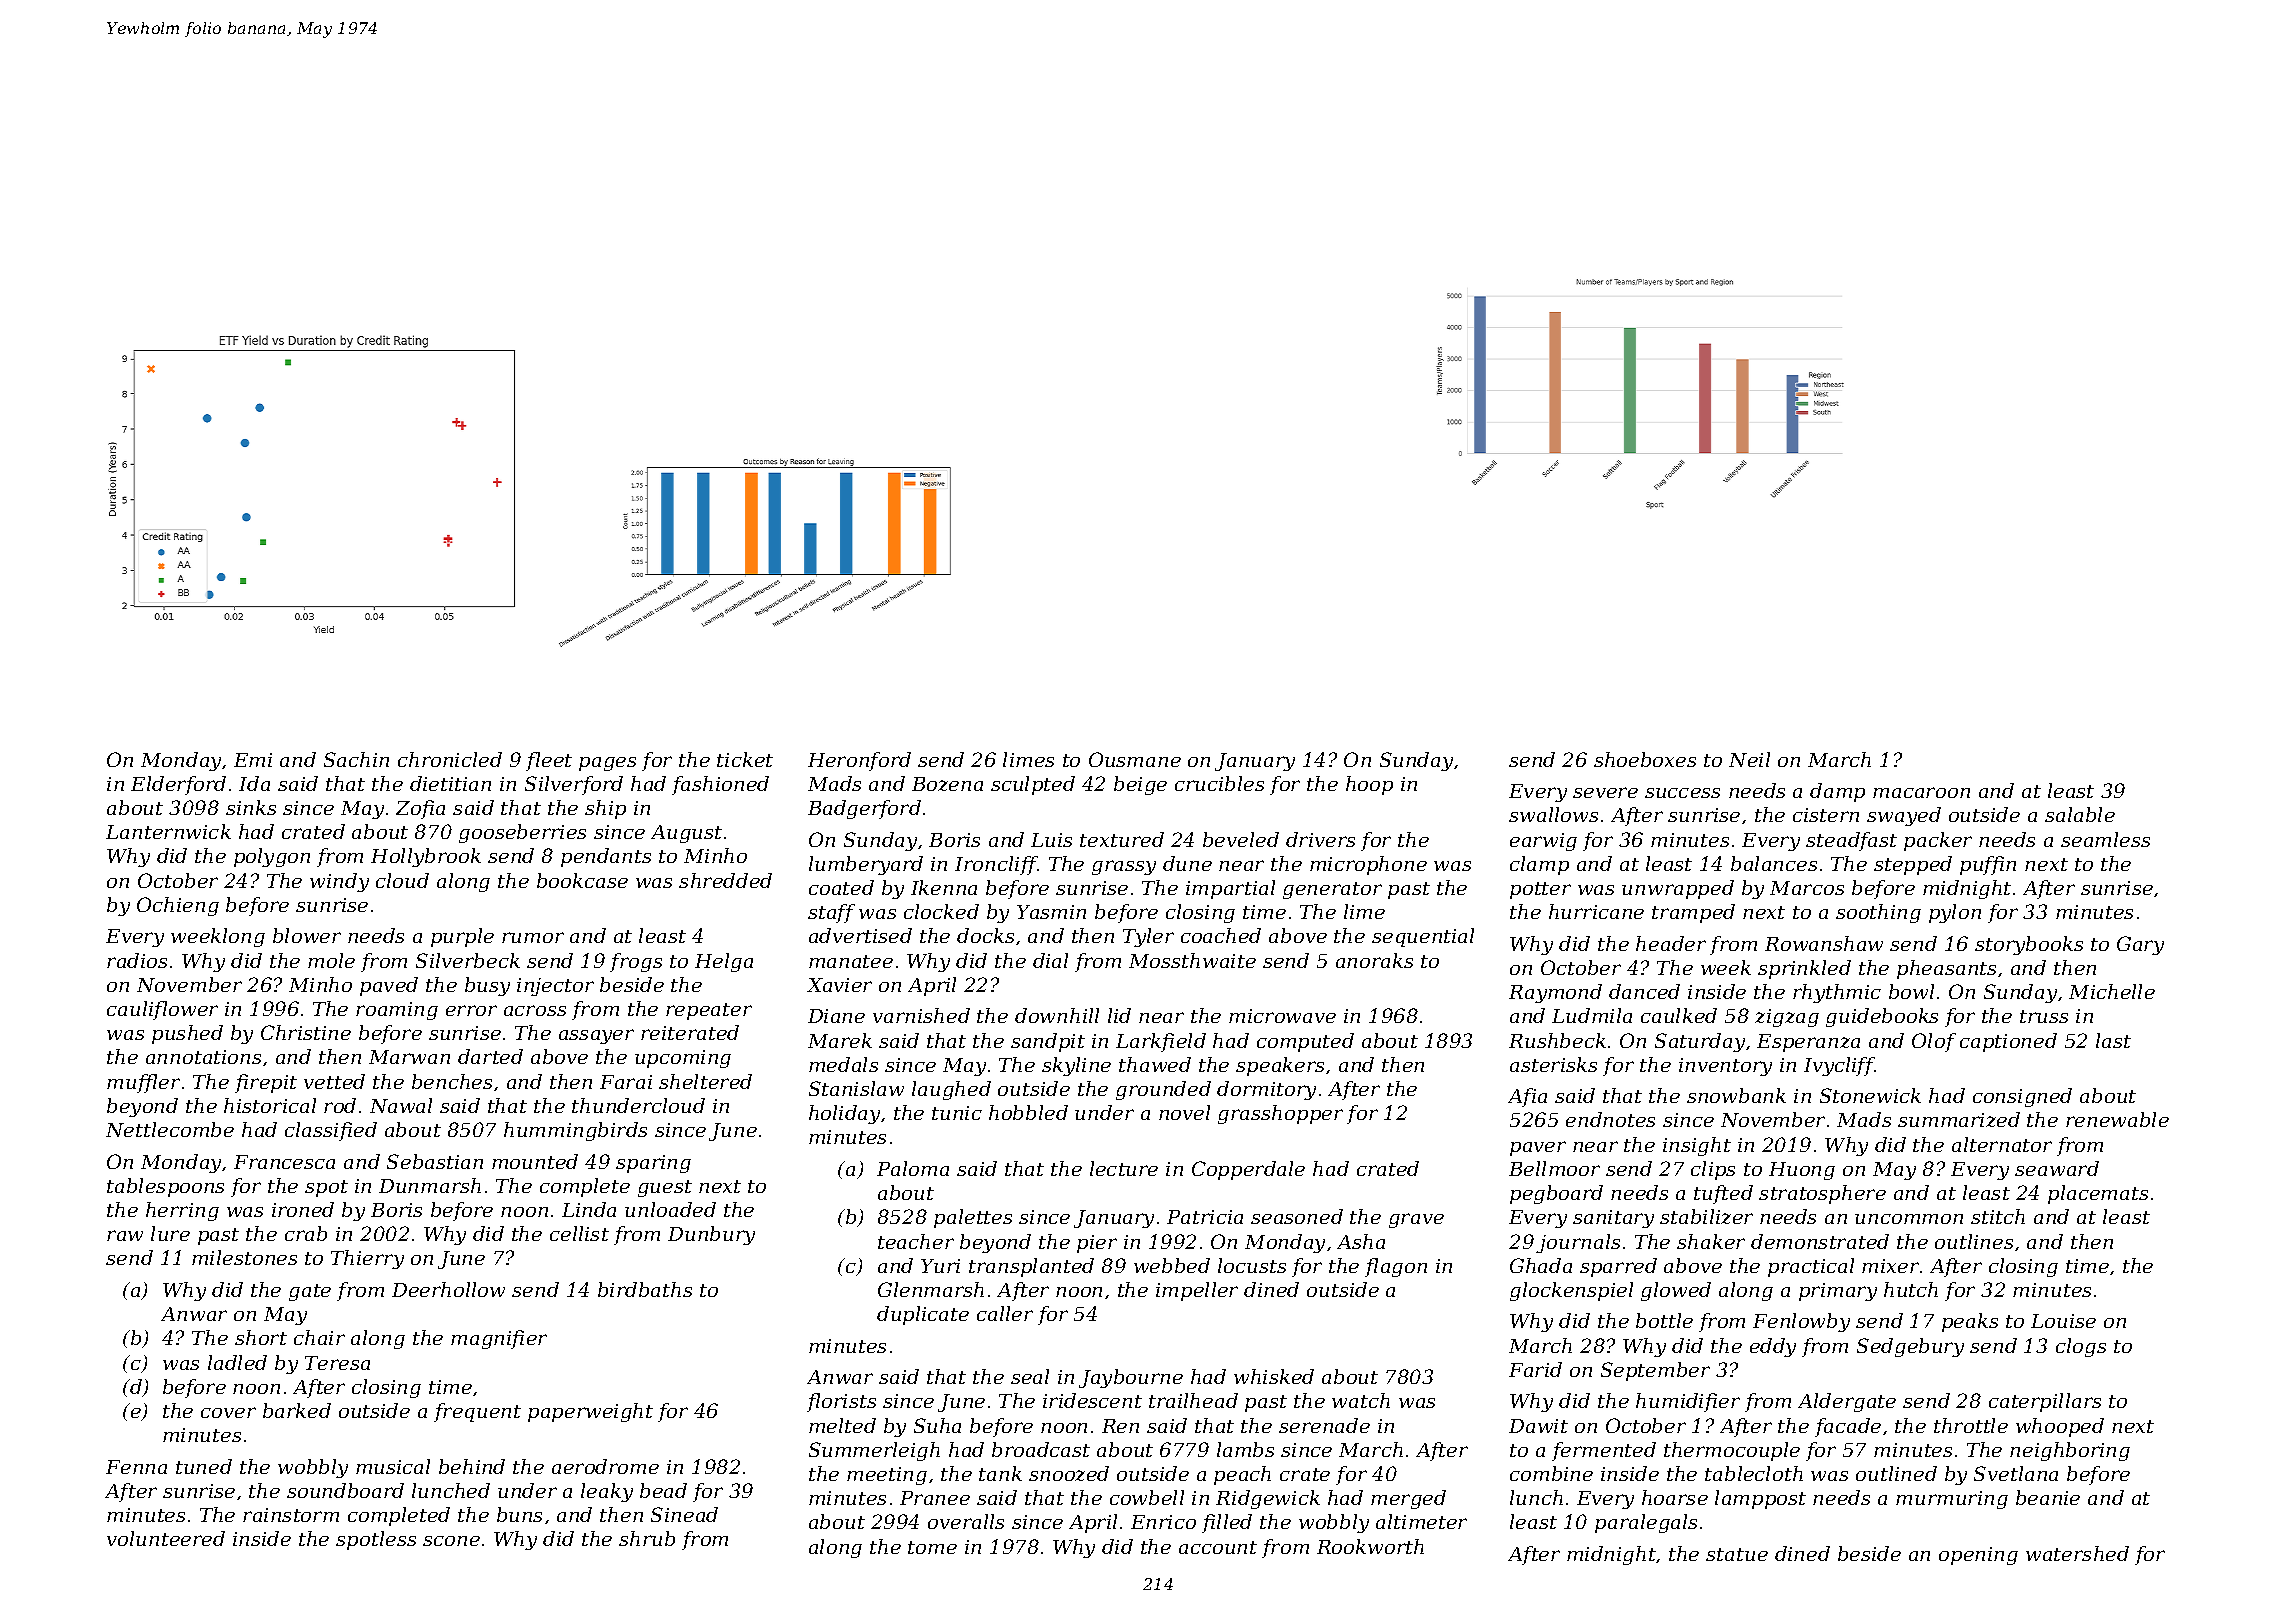 This screenshot has height=1617, width=2287. What do you see at coordinates (859, 761) in the screenshot?
I see `Heronford` at bounding box center [859, 761].
